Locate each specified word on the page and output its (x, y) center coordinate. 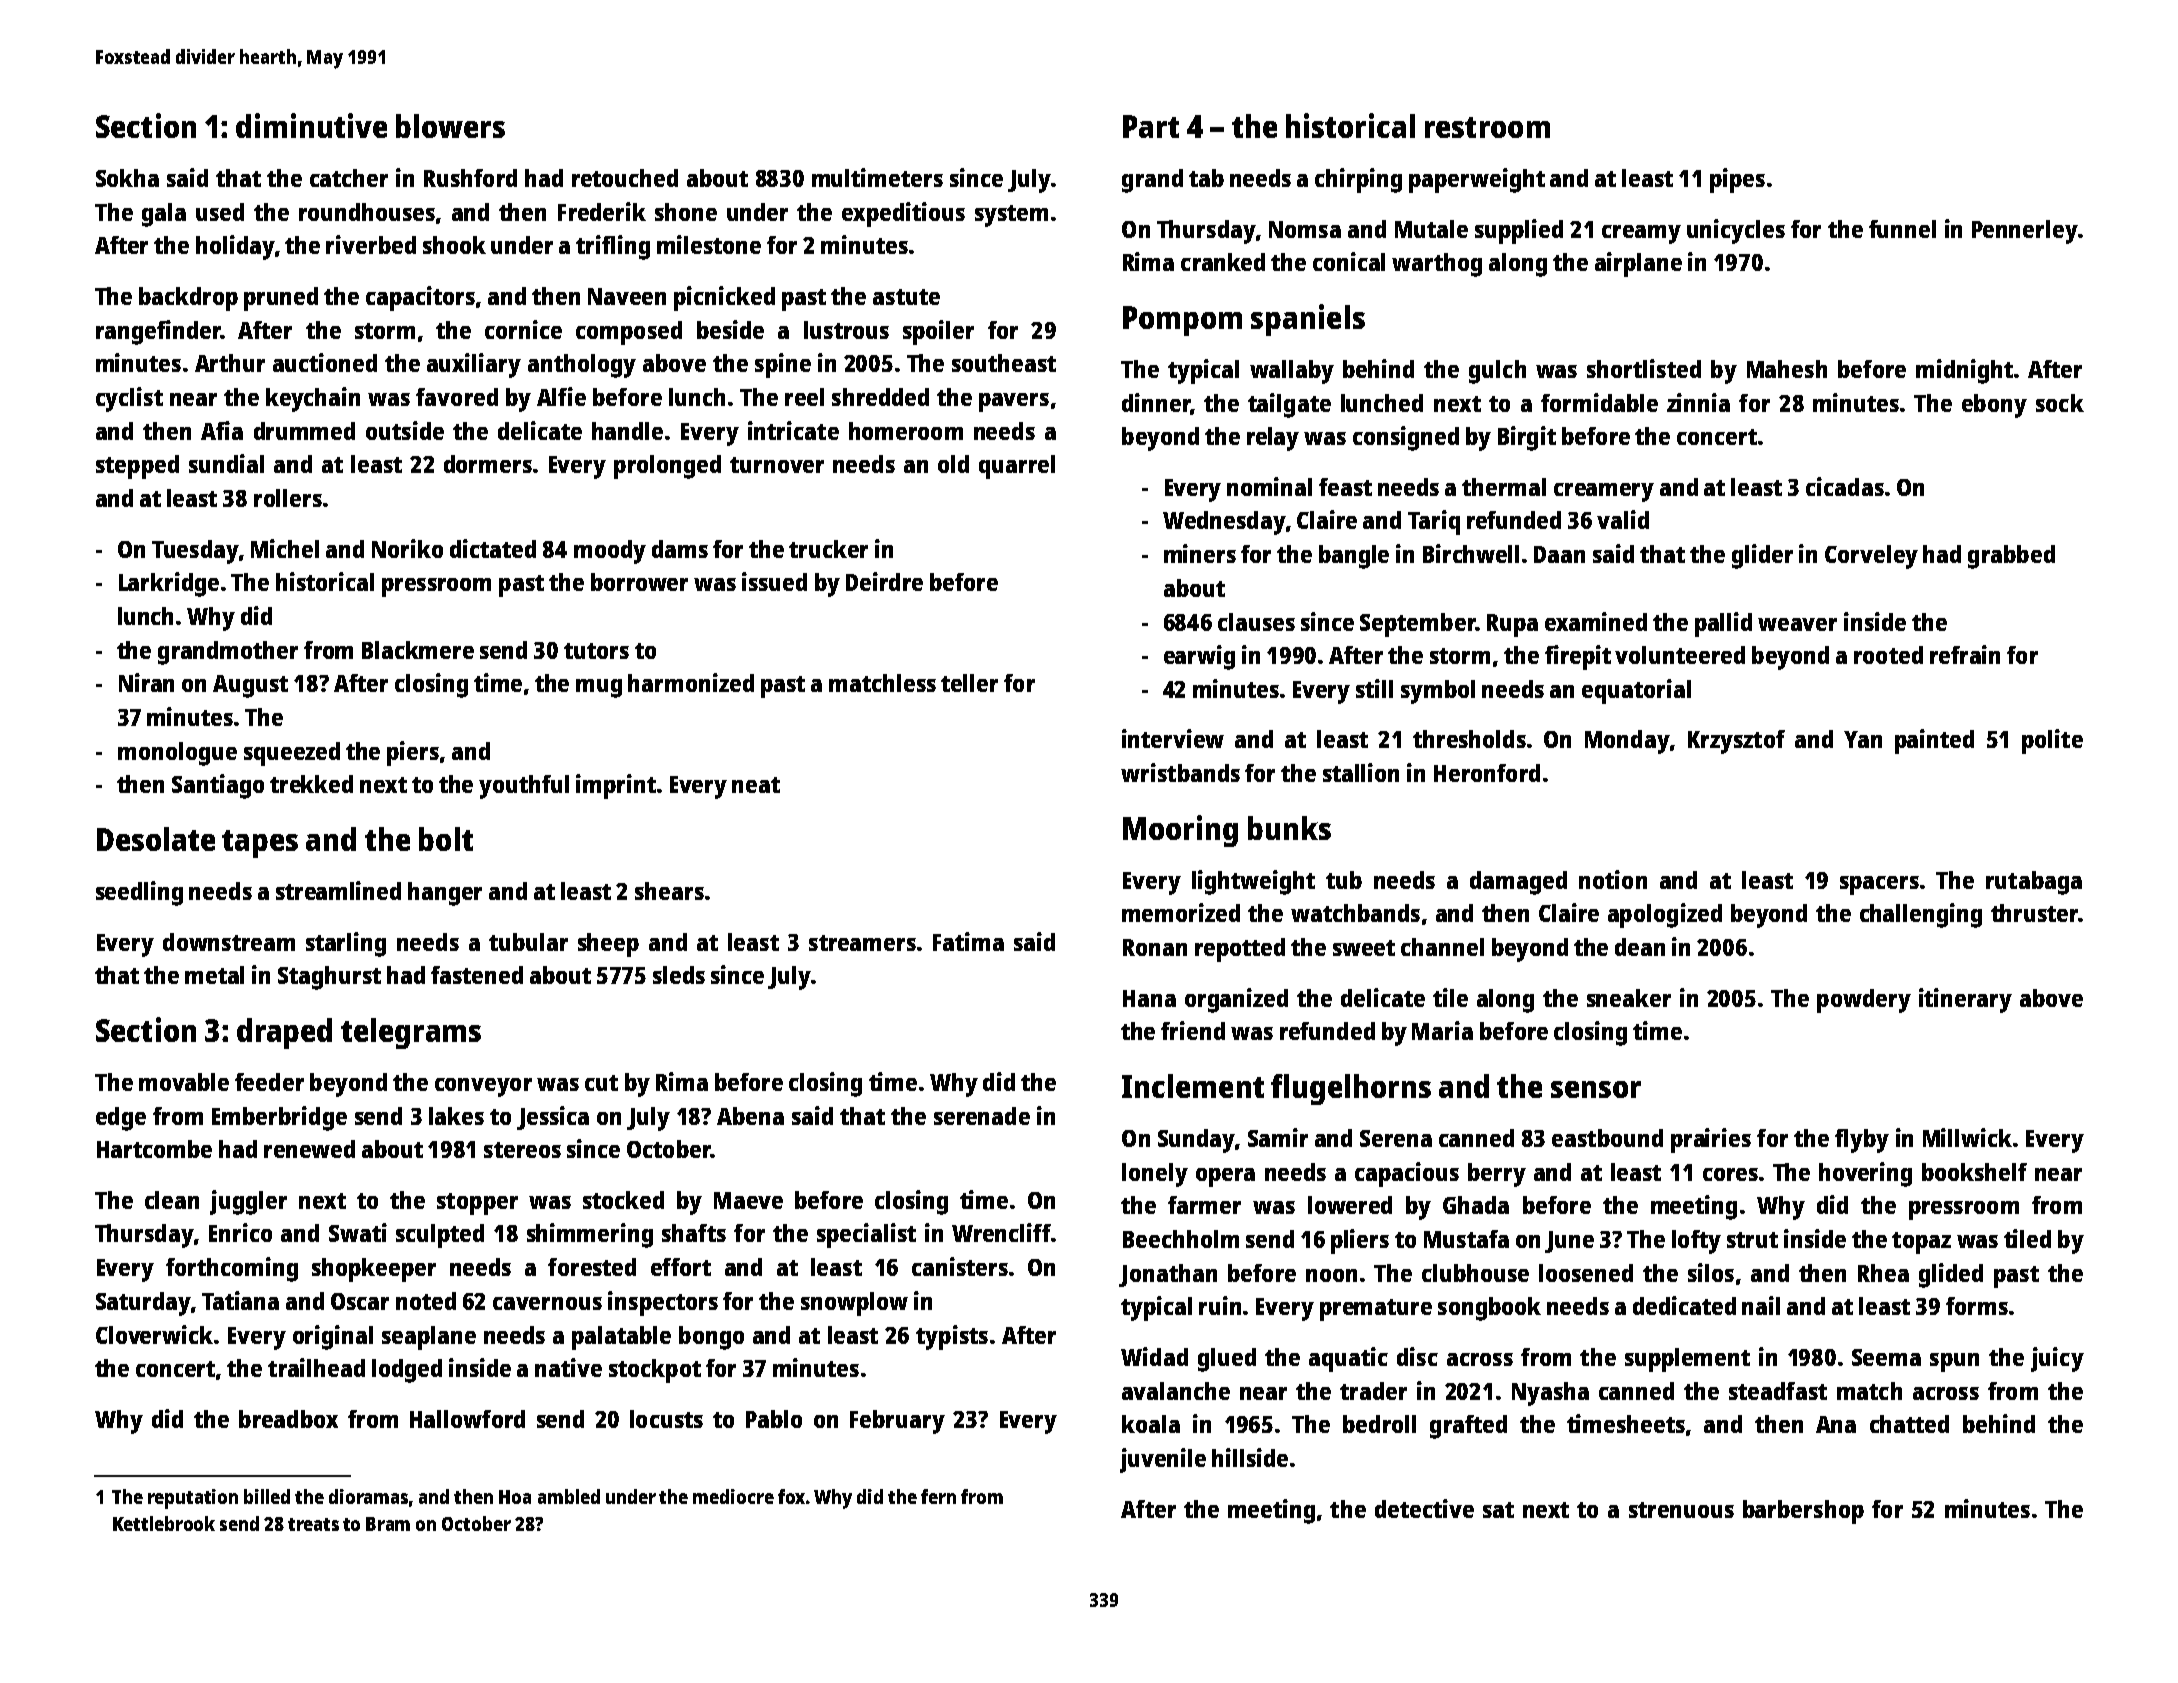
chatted (1909, 1424)
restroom (1487, 127)
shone (686, 212)
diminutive (311, 125)
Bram (388, 1524)
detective (1424, 1508)
